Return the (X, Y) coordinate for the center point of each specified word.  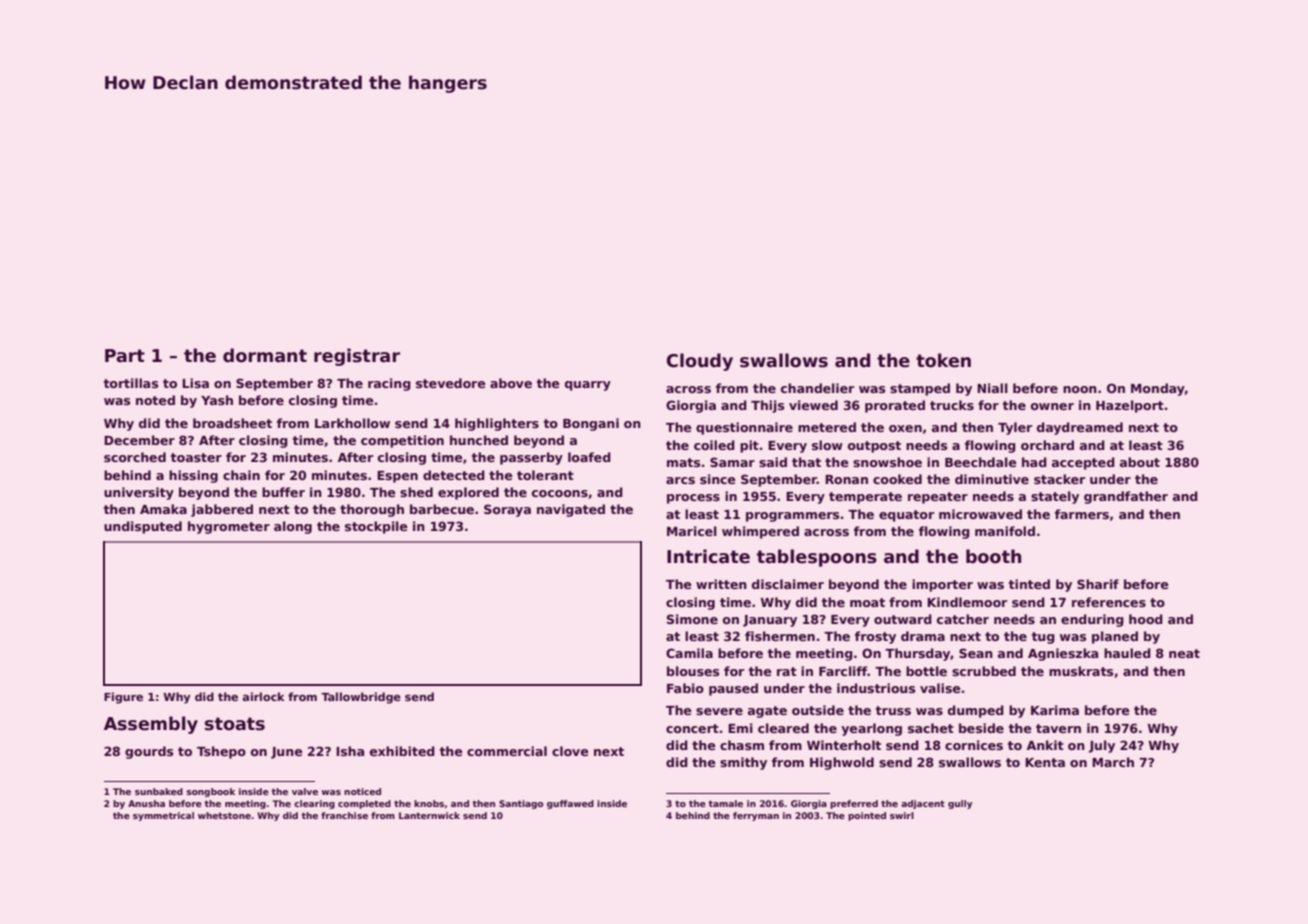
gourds (149, 752)
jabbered (222, 510)
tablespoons (817, 558)
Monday (1158, 389)
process (693, 499)
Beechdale (980, 462)
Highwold (842, 763)
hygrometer (229, 527)
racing (389, 384)
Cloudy (700, 362)
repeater (938, 498)
